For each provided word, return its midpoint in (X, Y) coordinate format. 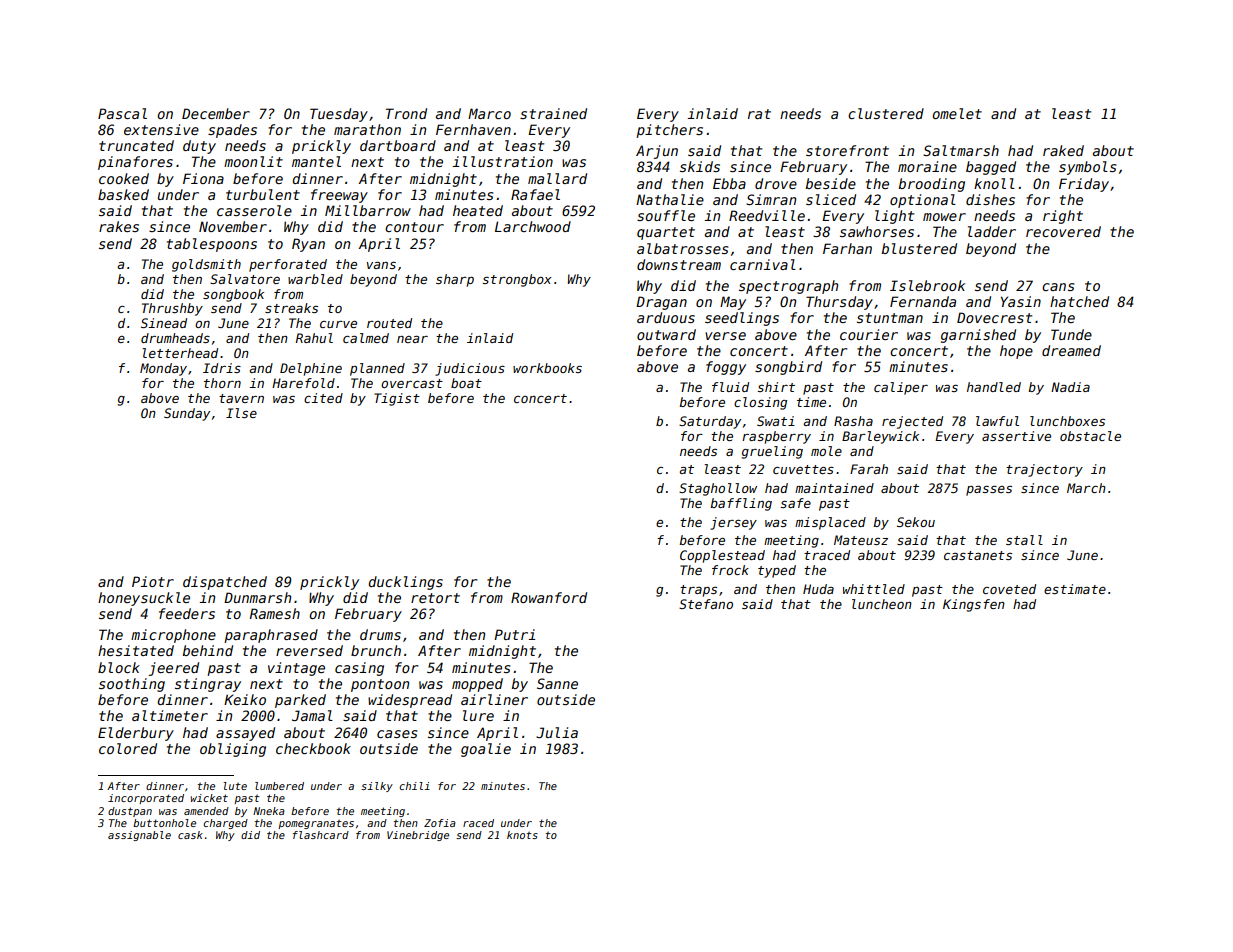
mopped (477, 685)
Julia (557, 732)
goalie (486, 750)
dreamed (1071, 350)
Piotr (153, 581)
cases (397, 734)
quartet (666, 233)
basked (123, 194)
